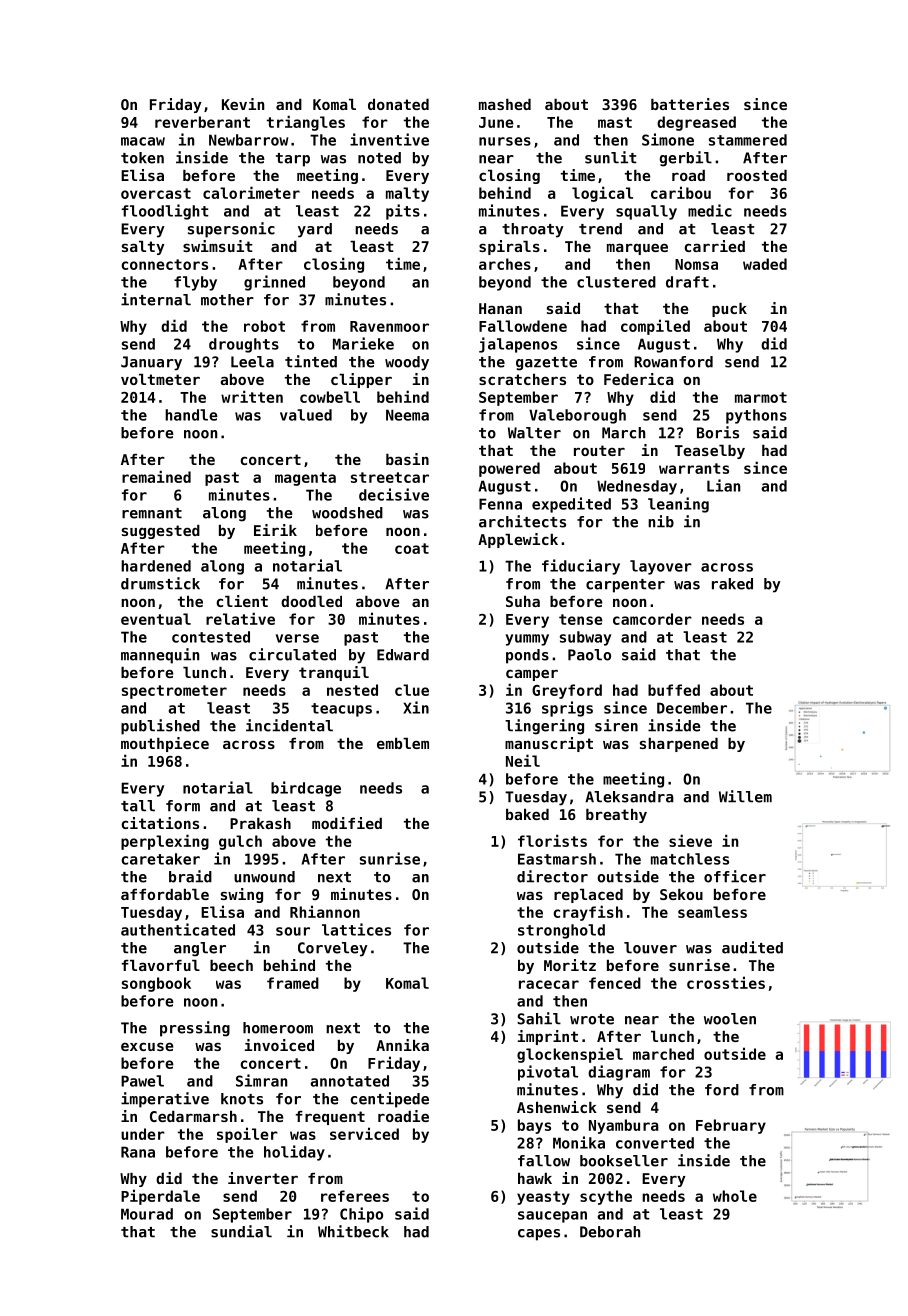  I want to click on inverter, so click(263, 1178).
